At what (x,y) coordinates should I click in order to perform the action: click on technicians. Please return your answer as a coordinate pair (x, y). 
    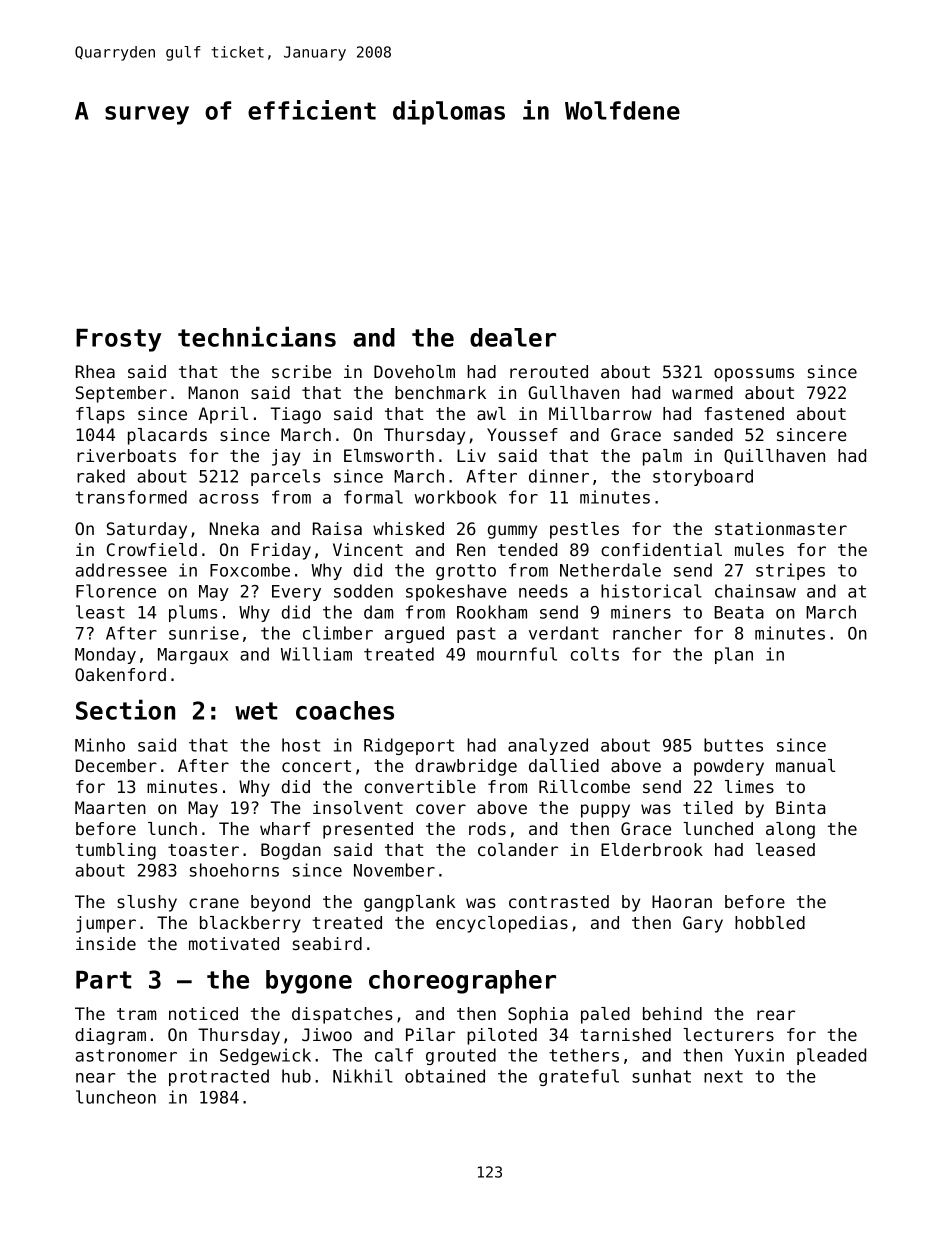
    Looking at the image, I should click on (257, 336).
